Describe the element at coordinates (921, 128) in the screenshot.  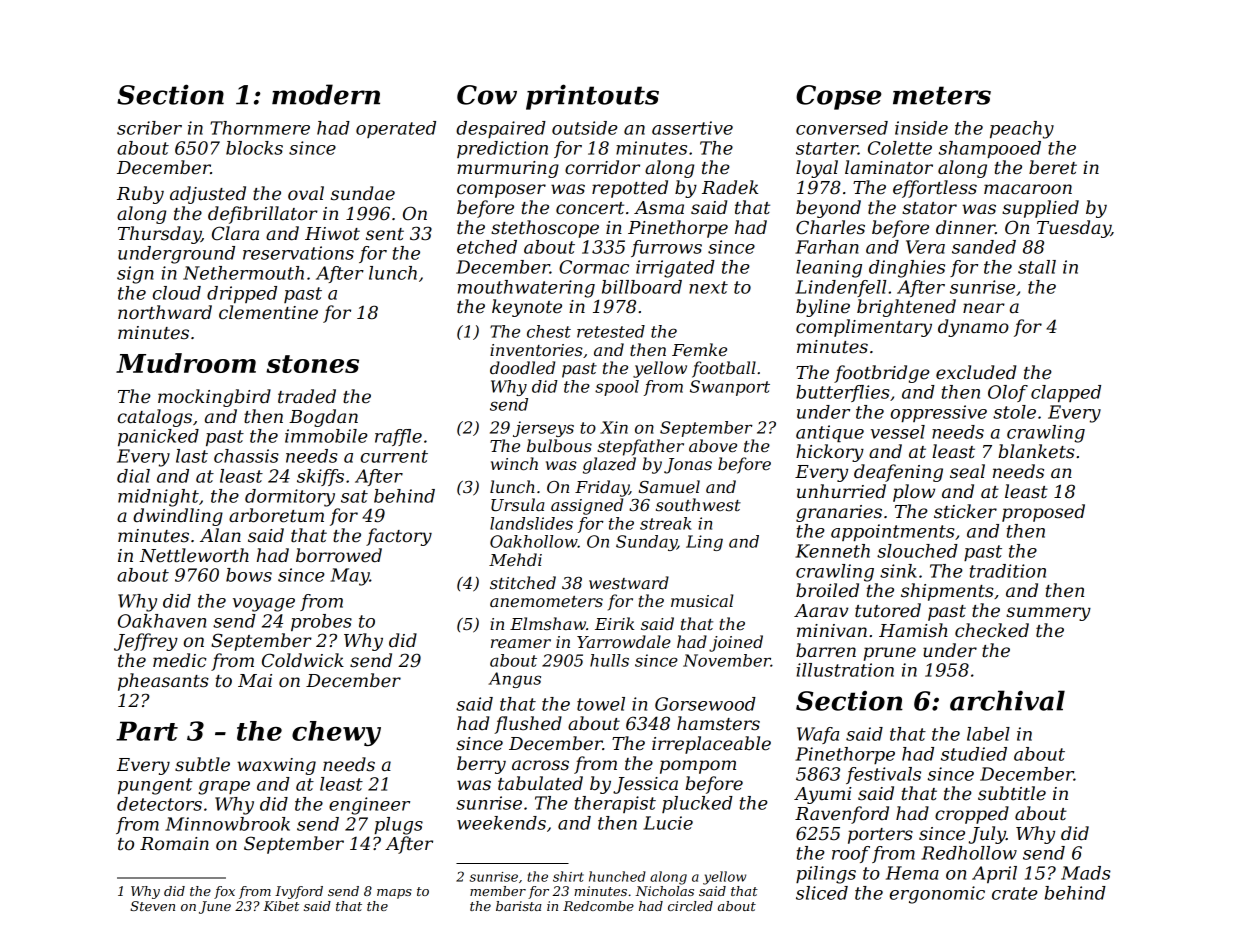
I see `inside` at that location.
